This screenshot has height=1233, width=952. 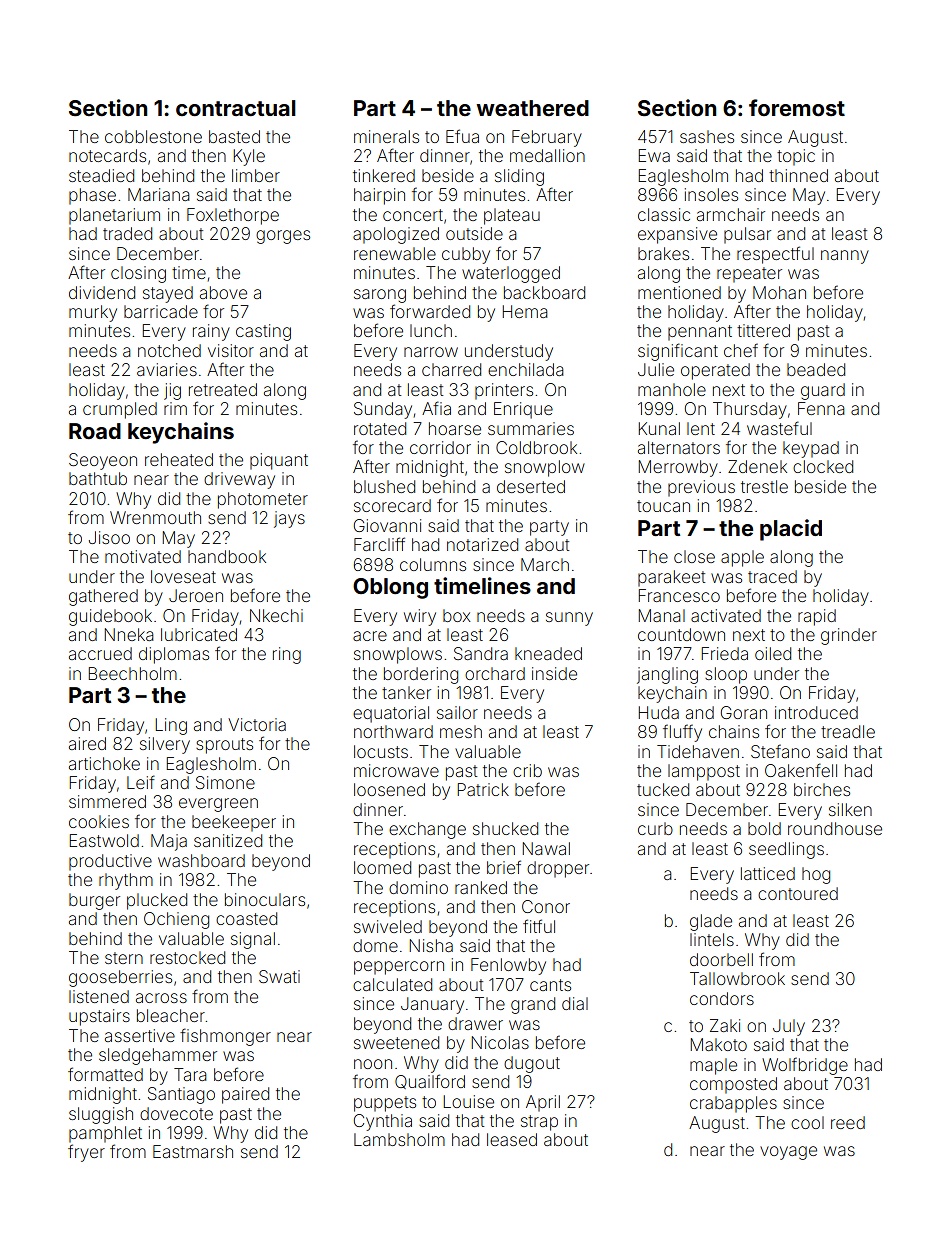 I want to click on clocked, so click(x=823, y=466).
